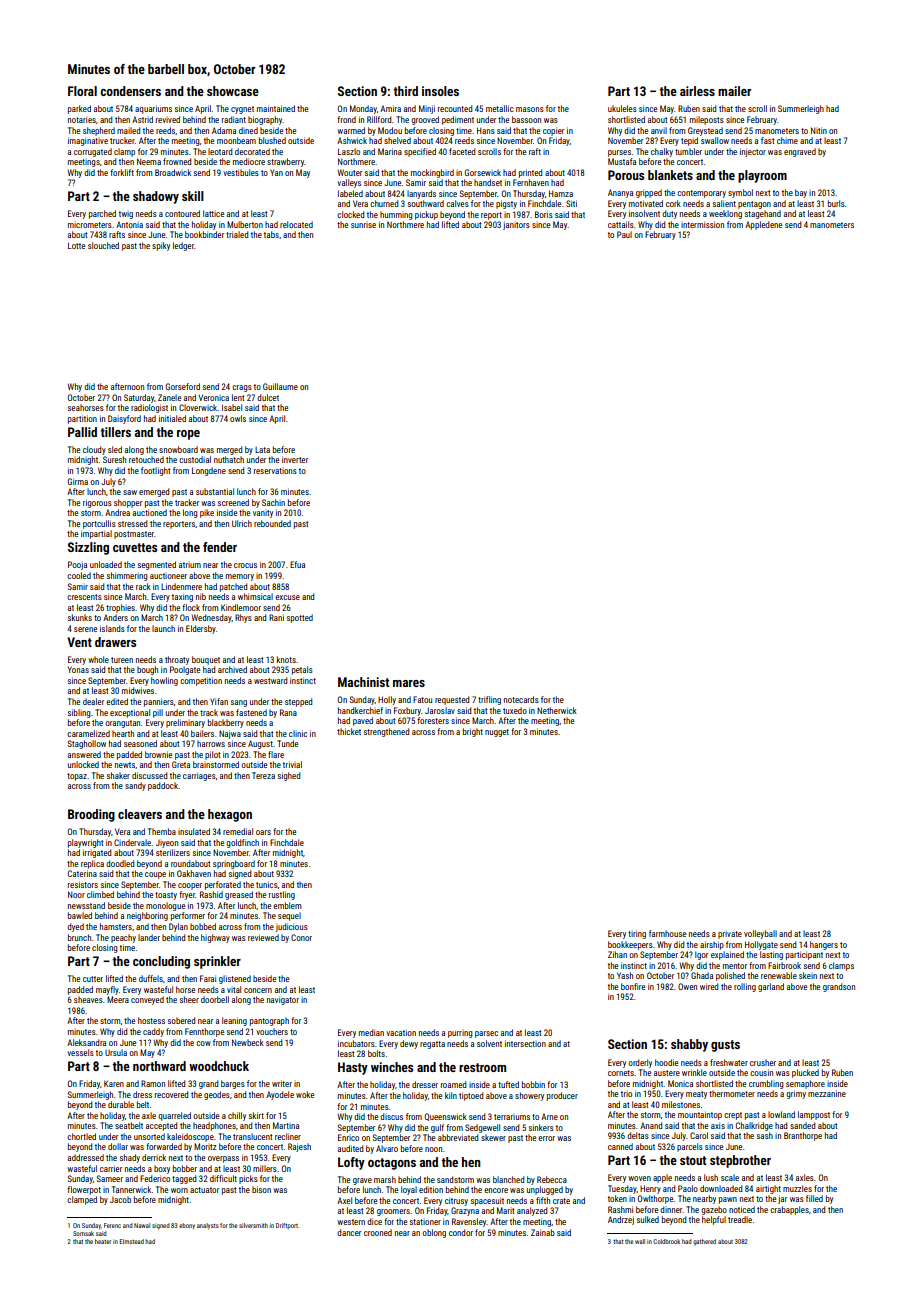 This screenshot has width=924, height=1308. I want to click on insoles, so click(440, 91).
